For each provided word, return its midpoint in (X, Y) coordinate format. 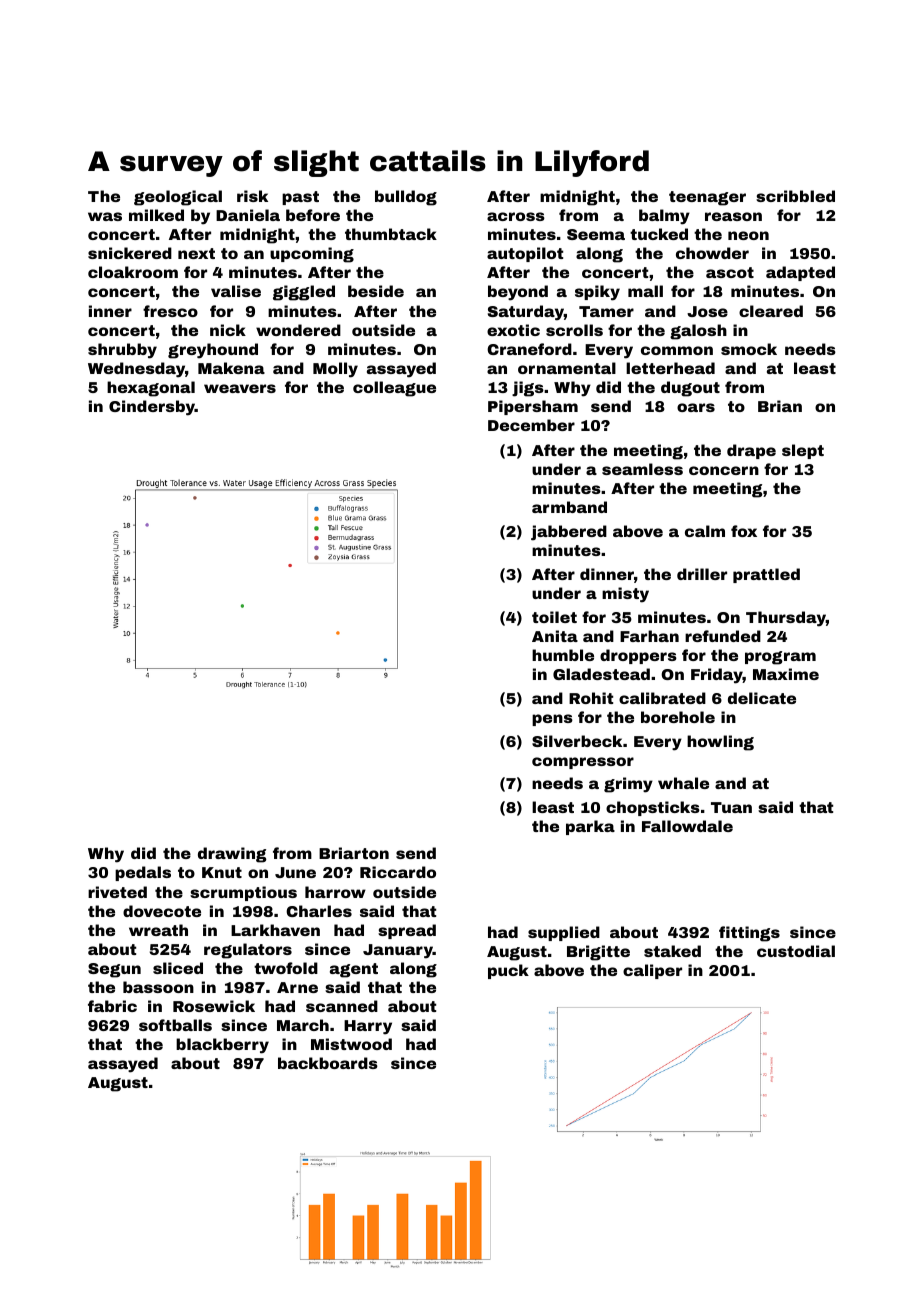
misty (625, 595)
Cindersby (152, 408)
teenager (707, 198)
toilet (554, 617)
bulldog (406, 198)
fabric (112, 1006)
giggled (304, 293)
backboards (328, 1063)
